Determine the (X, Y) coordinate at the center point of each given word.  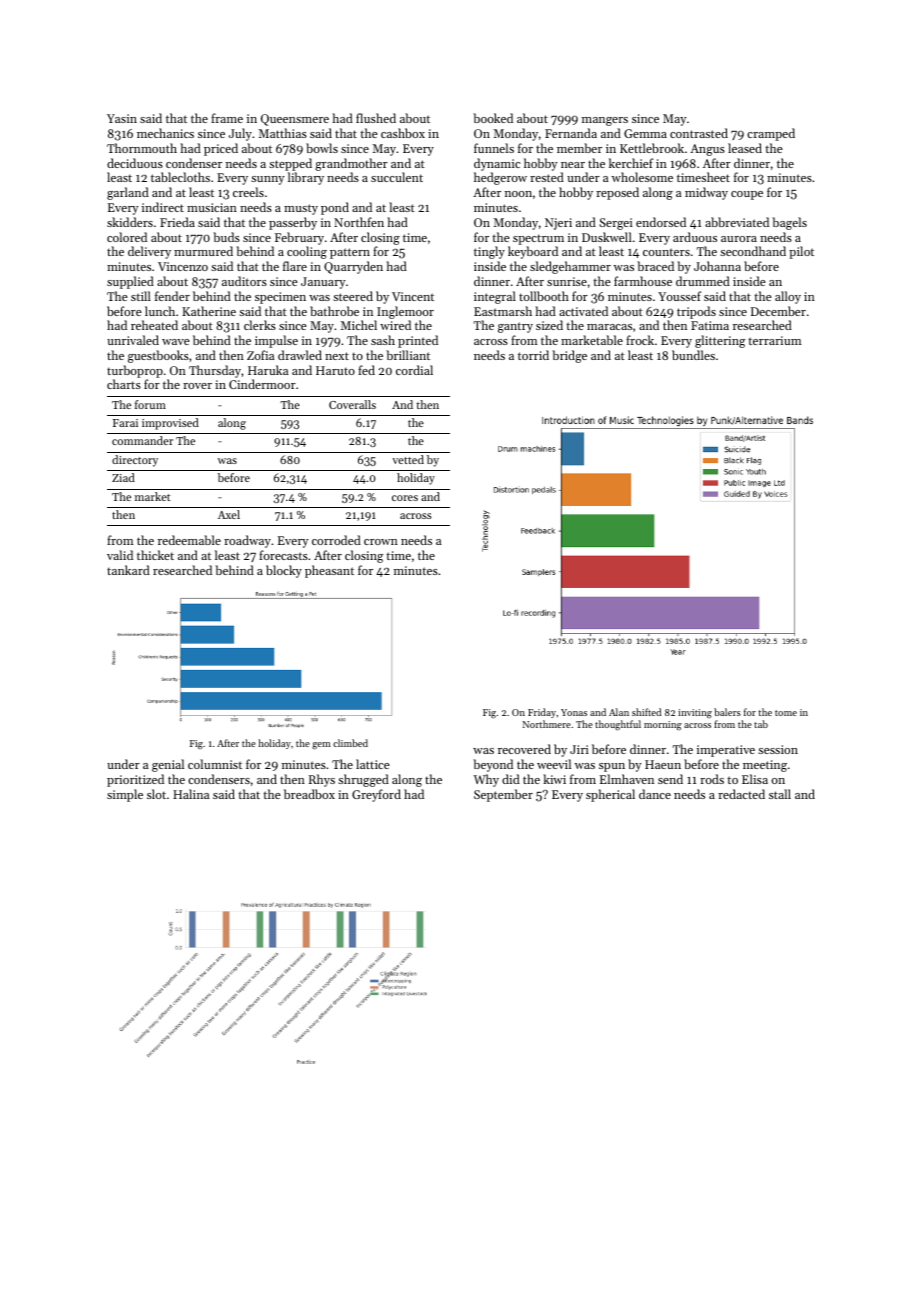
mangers (605, 121)
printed (418, 341)
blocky (284, 571)
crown (381, 542)
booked (493, 118)
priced (221, 149)
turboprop (135, 371)
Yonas (574, 712)
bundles (693, 355)
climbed (350, 743)
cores (405, 498)
